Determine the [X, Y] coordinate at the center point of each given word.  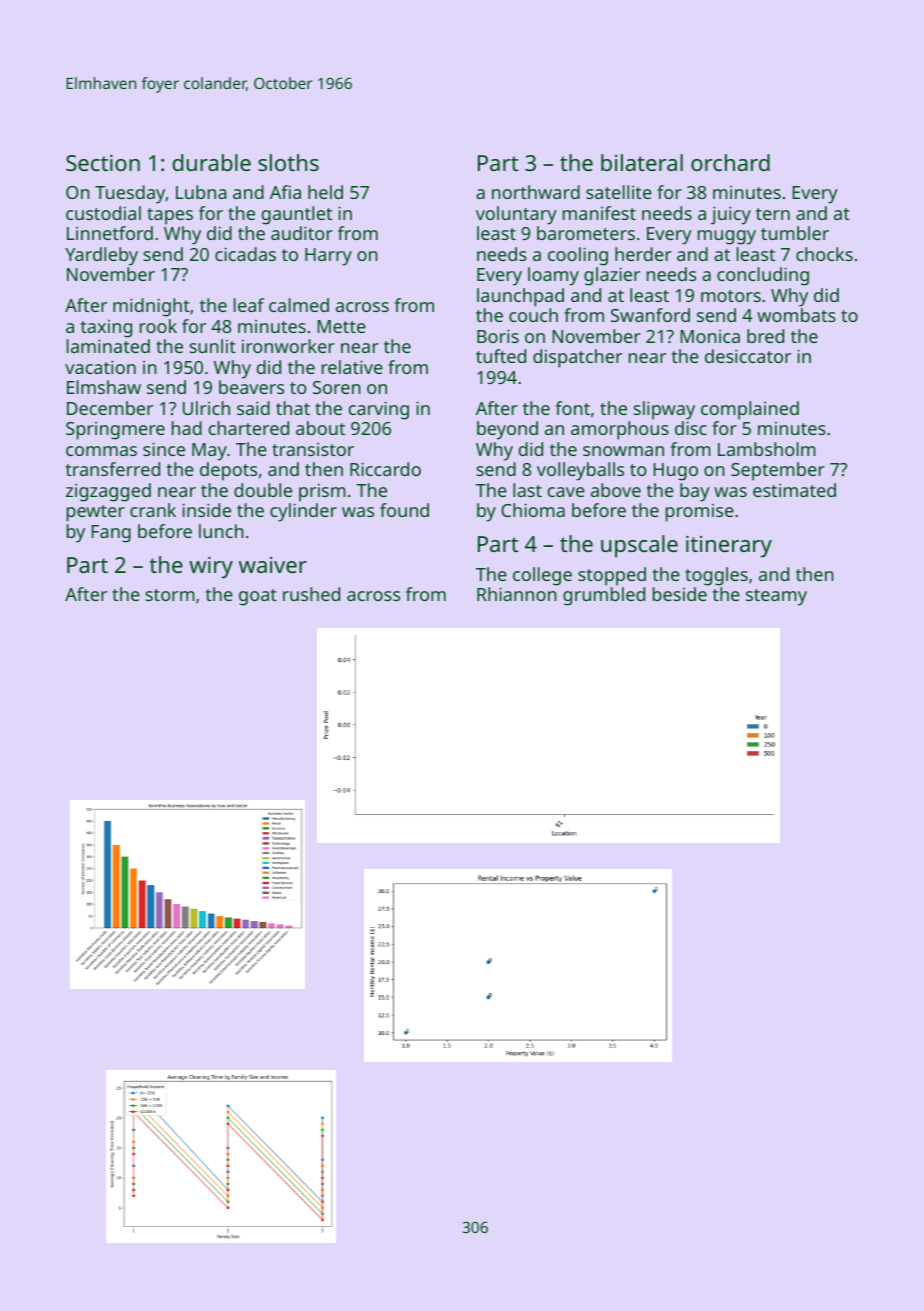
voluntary [516, 215]
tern [773, 214]
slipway [664, 410]
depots [228, 471]
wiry [211, 567]
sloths [288, 162]
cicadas [245, 254]
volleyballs [580, 471]
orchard [730, 162]
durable [211, 162]
